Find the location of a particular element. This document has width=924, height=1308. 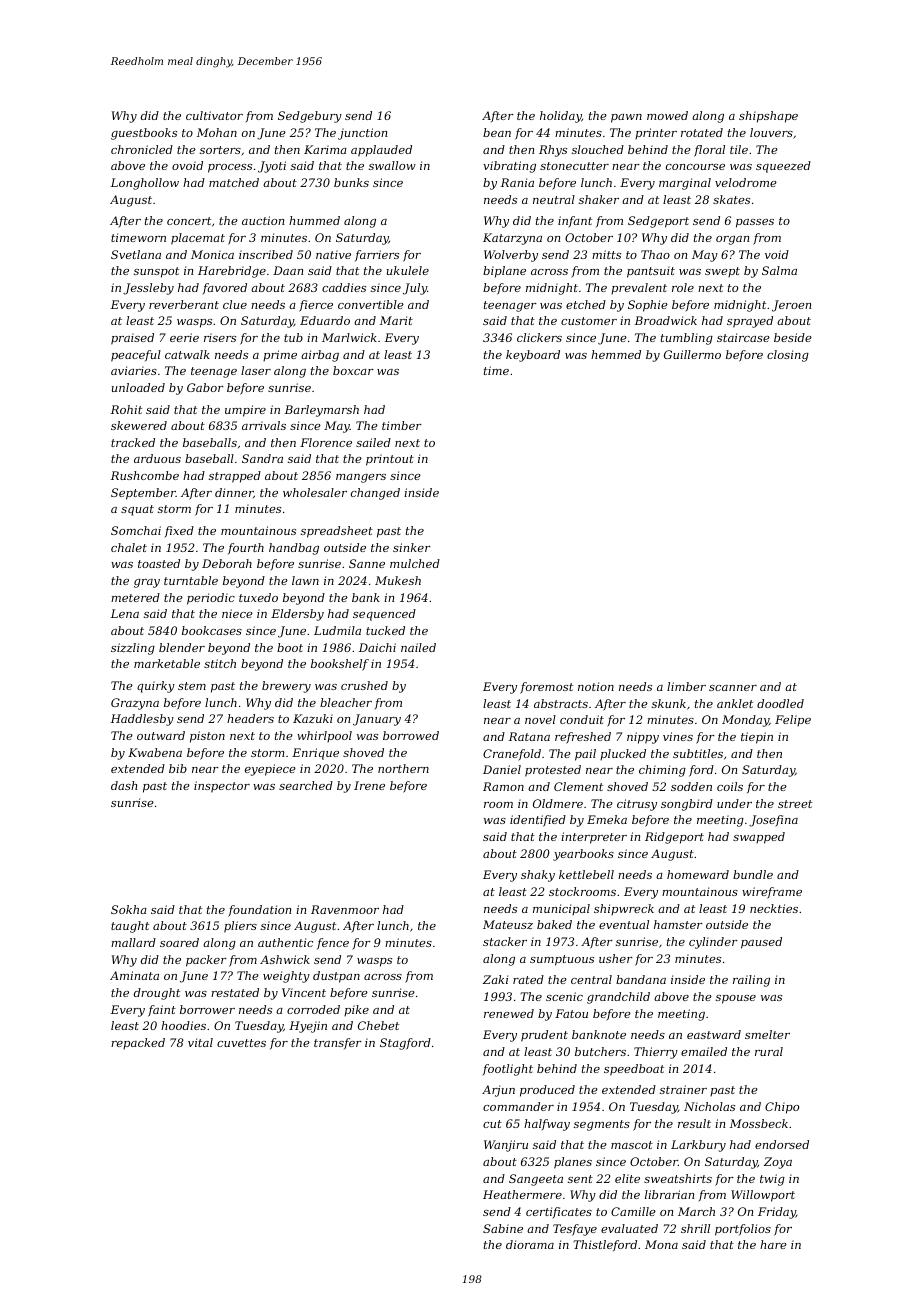

rural is located at coordinates (769, 1051).
